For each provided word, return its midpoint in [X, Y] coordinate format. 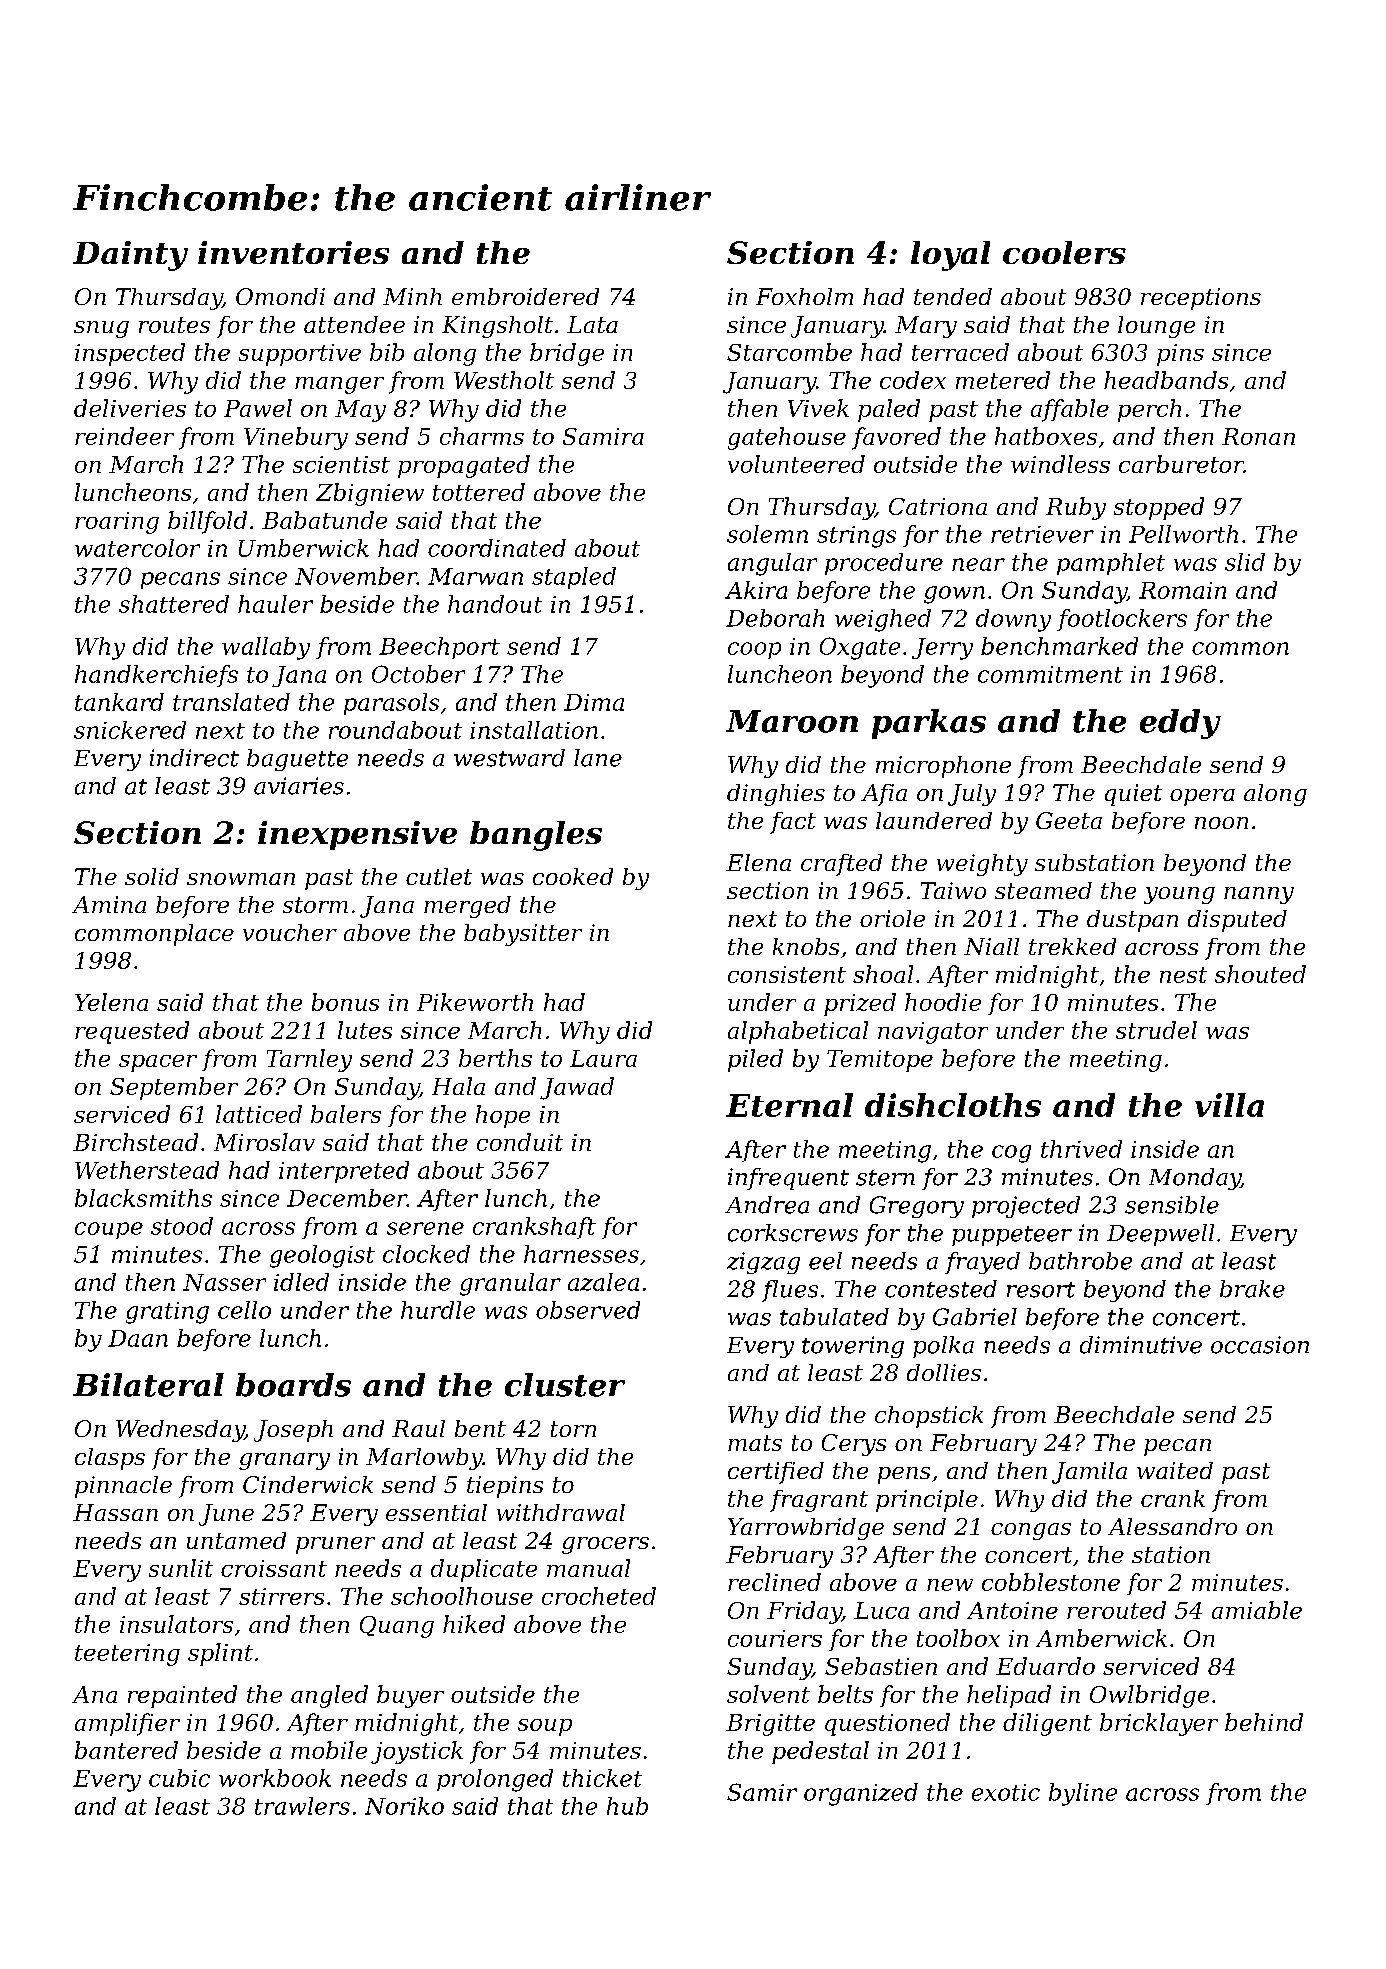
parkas [929, 724]
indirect [194, 758]
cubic [179, 1778]
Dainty [130, 256]
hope [503, 1116]
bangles [536, 836]
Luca [881, 1610]
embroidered [525, 296]
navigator [933, 1033]
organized [861, 1794]
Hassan [115, 1512]
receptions [1201, 299]
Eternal [789, 1105]
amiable [1257, 1610]
